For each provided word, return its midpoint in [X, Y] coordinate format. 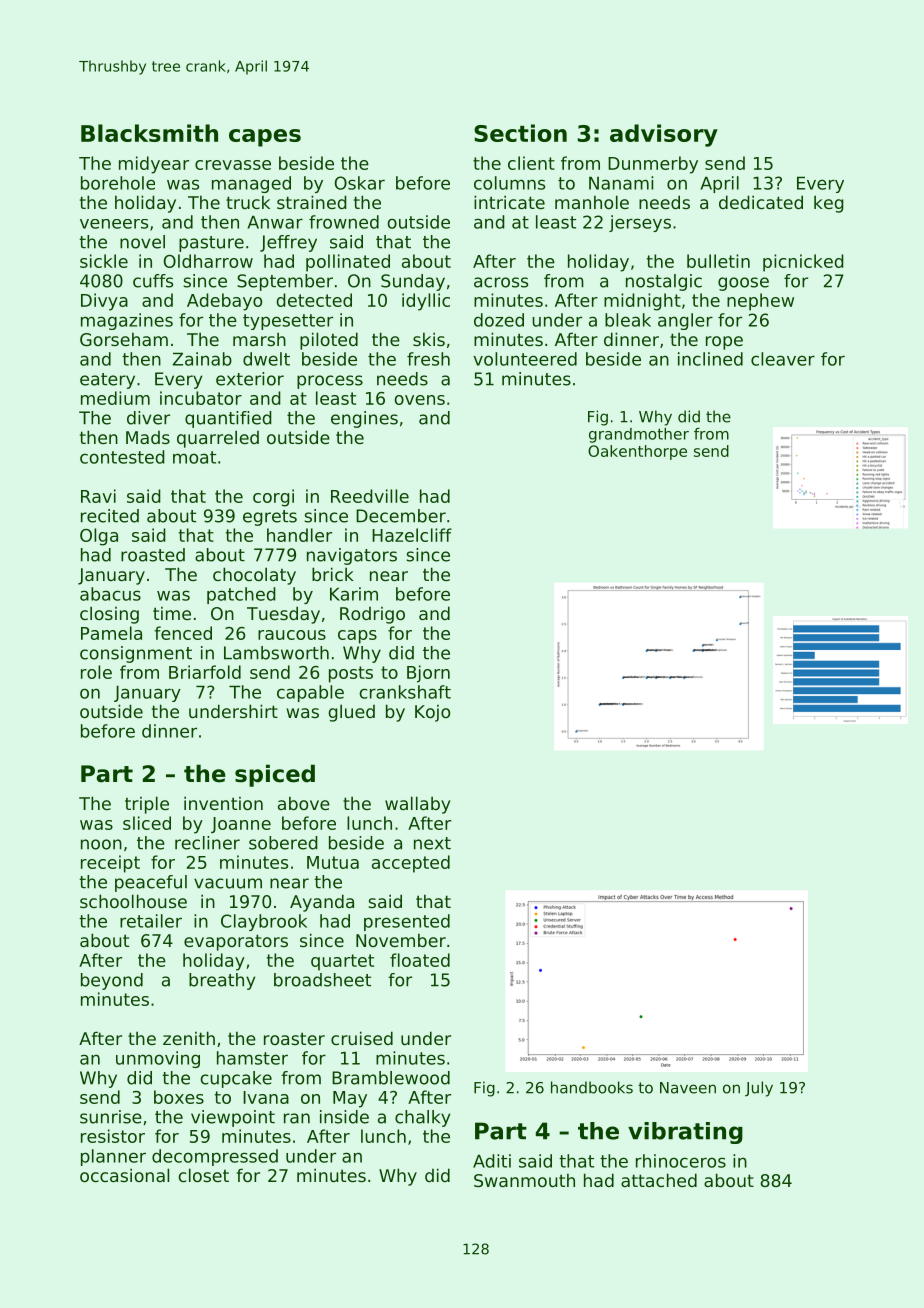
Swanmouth [524, 1180]
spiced [275, 775]
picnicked [803, 263]
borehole [118, 183]
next [432, 843]
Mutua [333, 862]
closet [203, 1175]
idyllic [426, 302]
